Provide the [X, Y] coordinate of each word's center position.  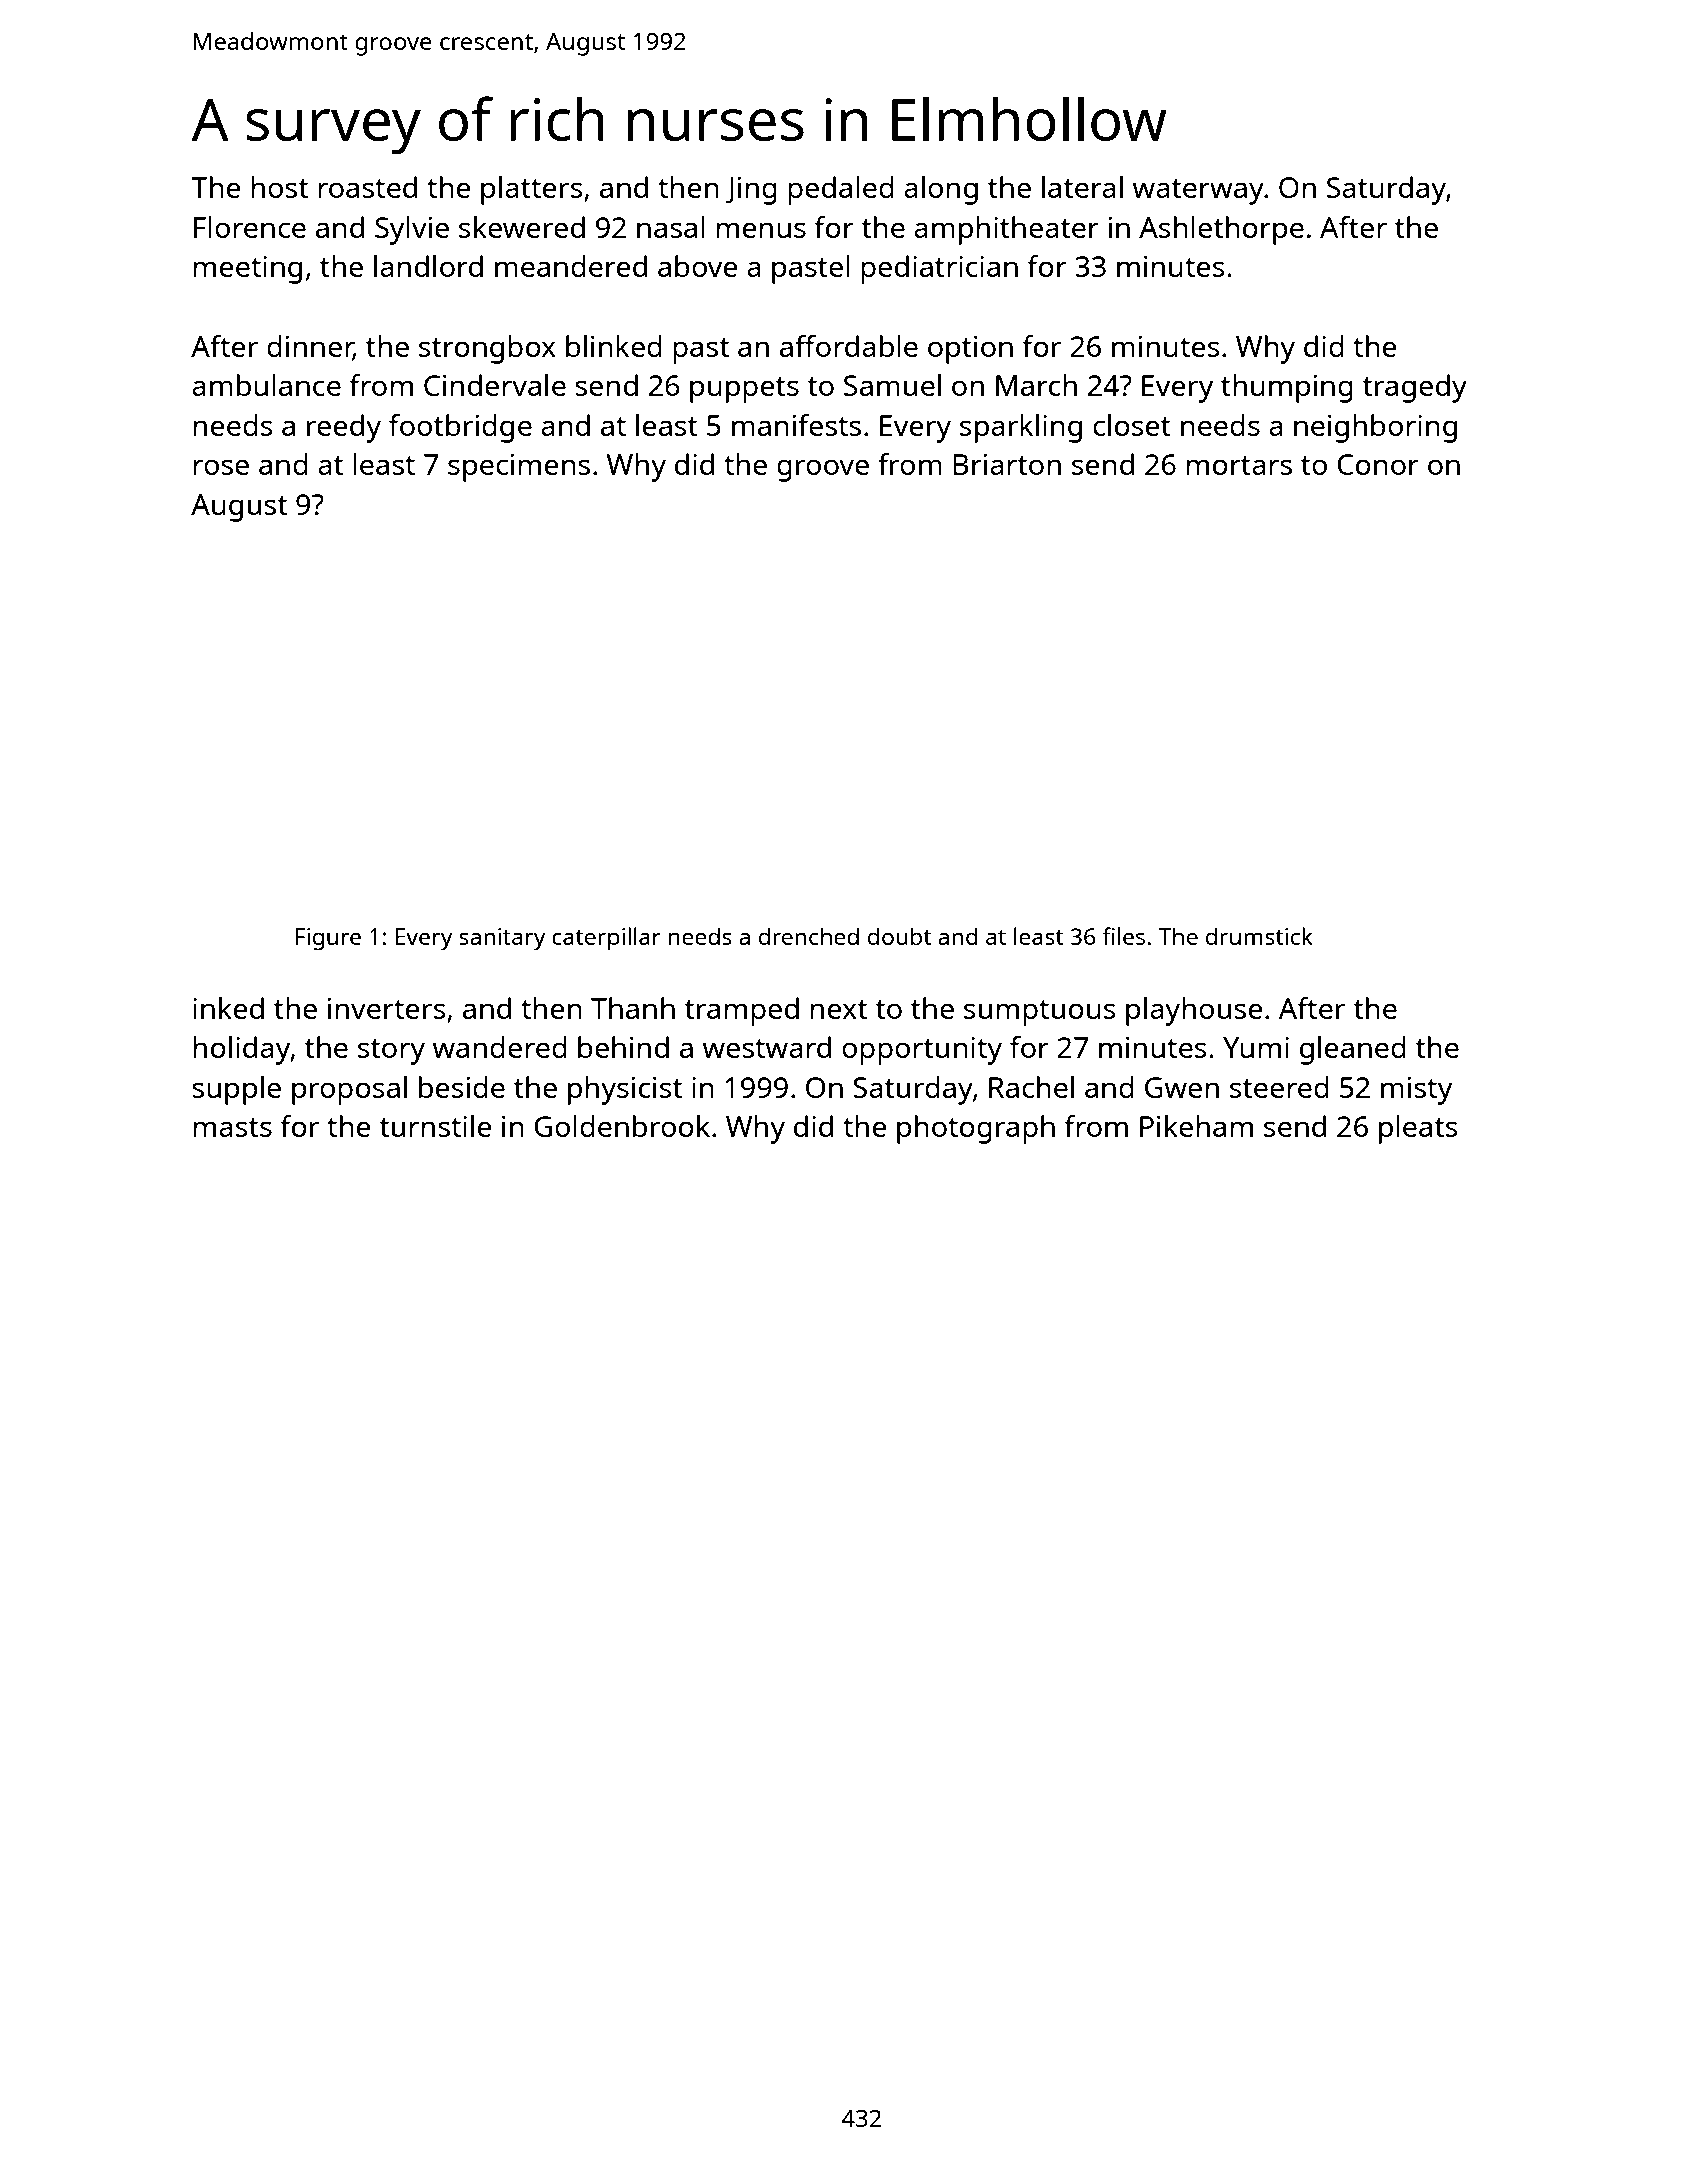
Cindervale [495, 385]
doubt [899, 936]
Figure [328, 939]
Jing [751, 191]
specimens [519, 468]
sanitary [502, 939]
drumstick [1259, 936]
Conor [1378, 464]
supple [236, 1090]
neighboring [1375, 428]
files [1123, 936]
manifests [796, 425]
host [279, 187]
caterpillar [606, 939]
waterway [1198, 192]
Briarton [1007, 464]
